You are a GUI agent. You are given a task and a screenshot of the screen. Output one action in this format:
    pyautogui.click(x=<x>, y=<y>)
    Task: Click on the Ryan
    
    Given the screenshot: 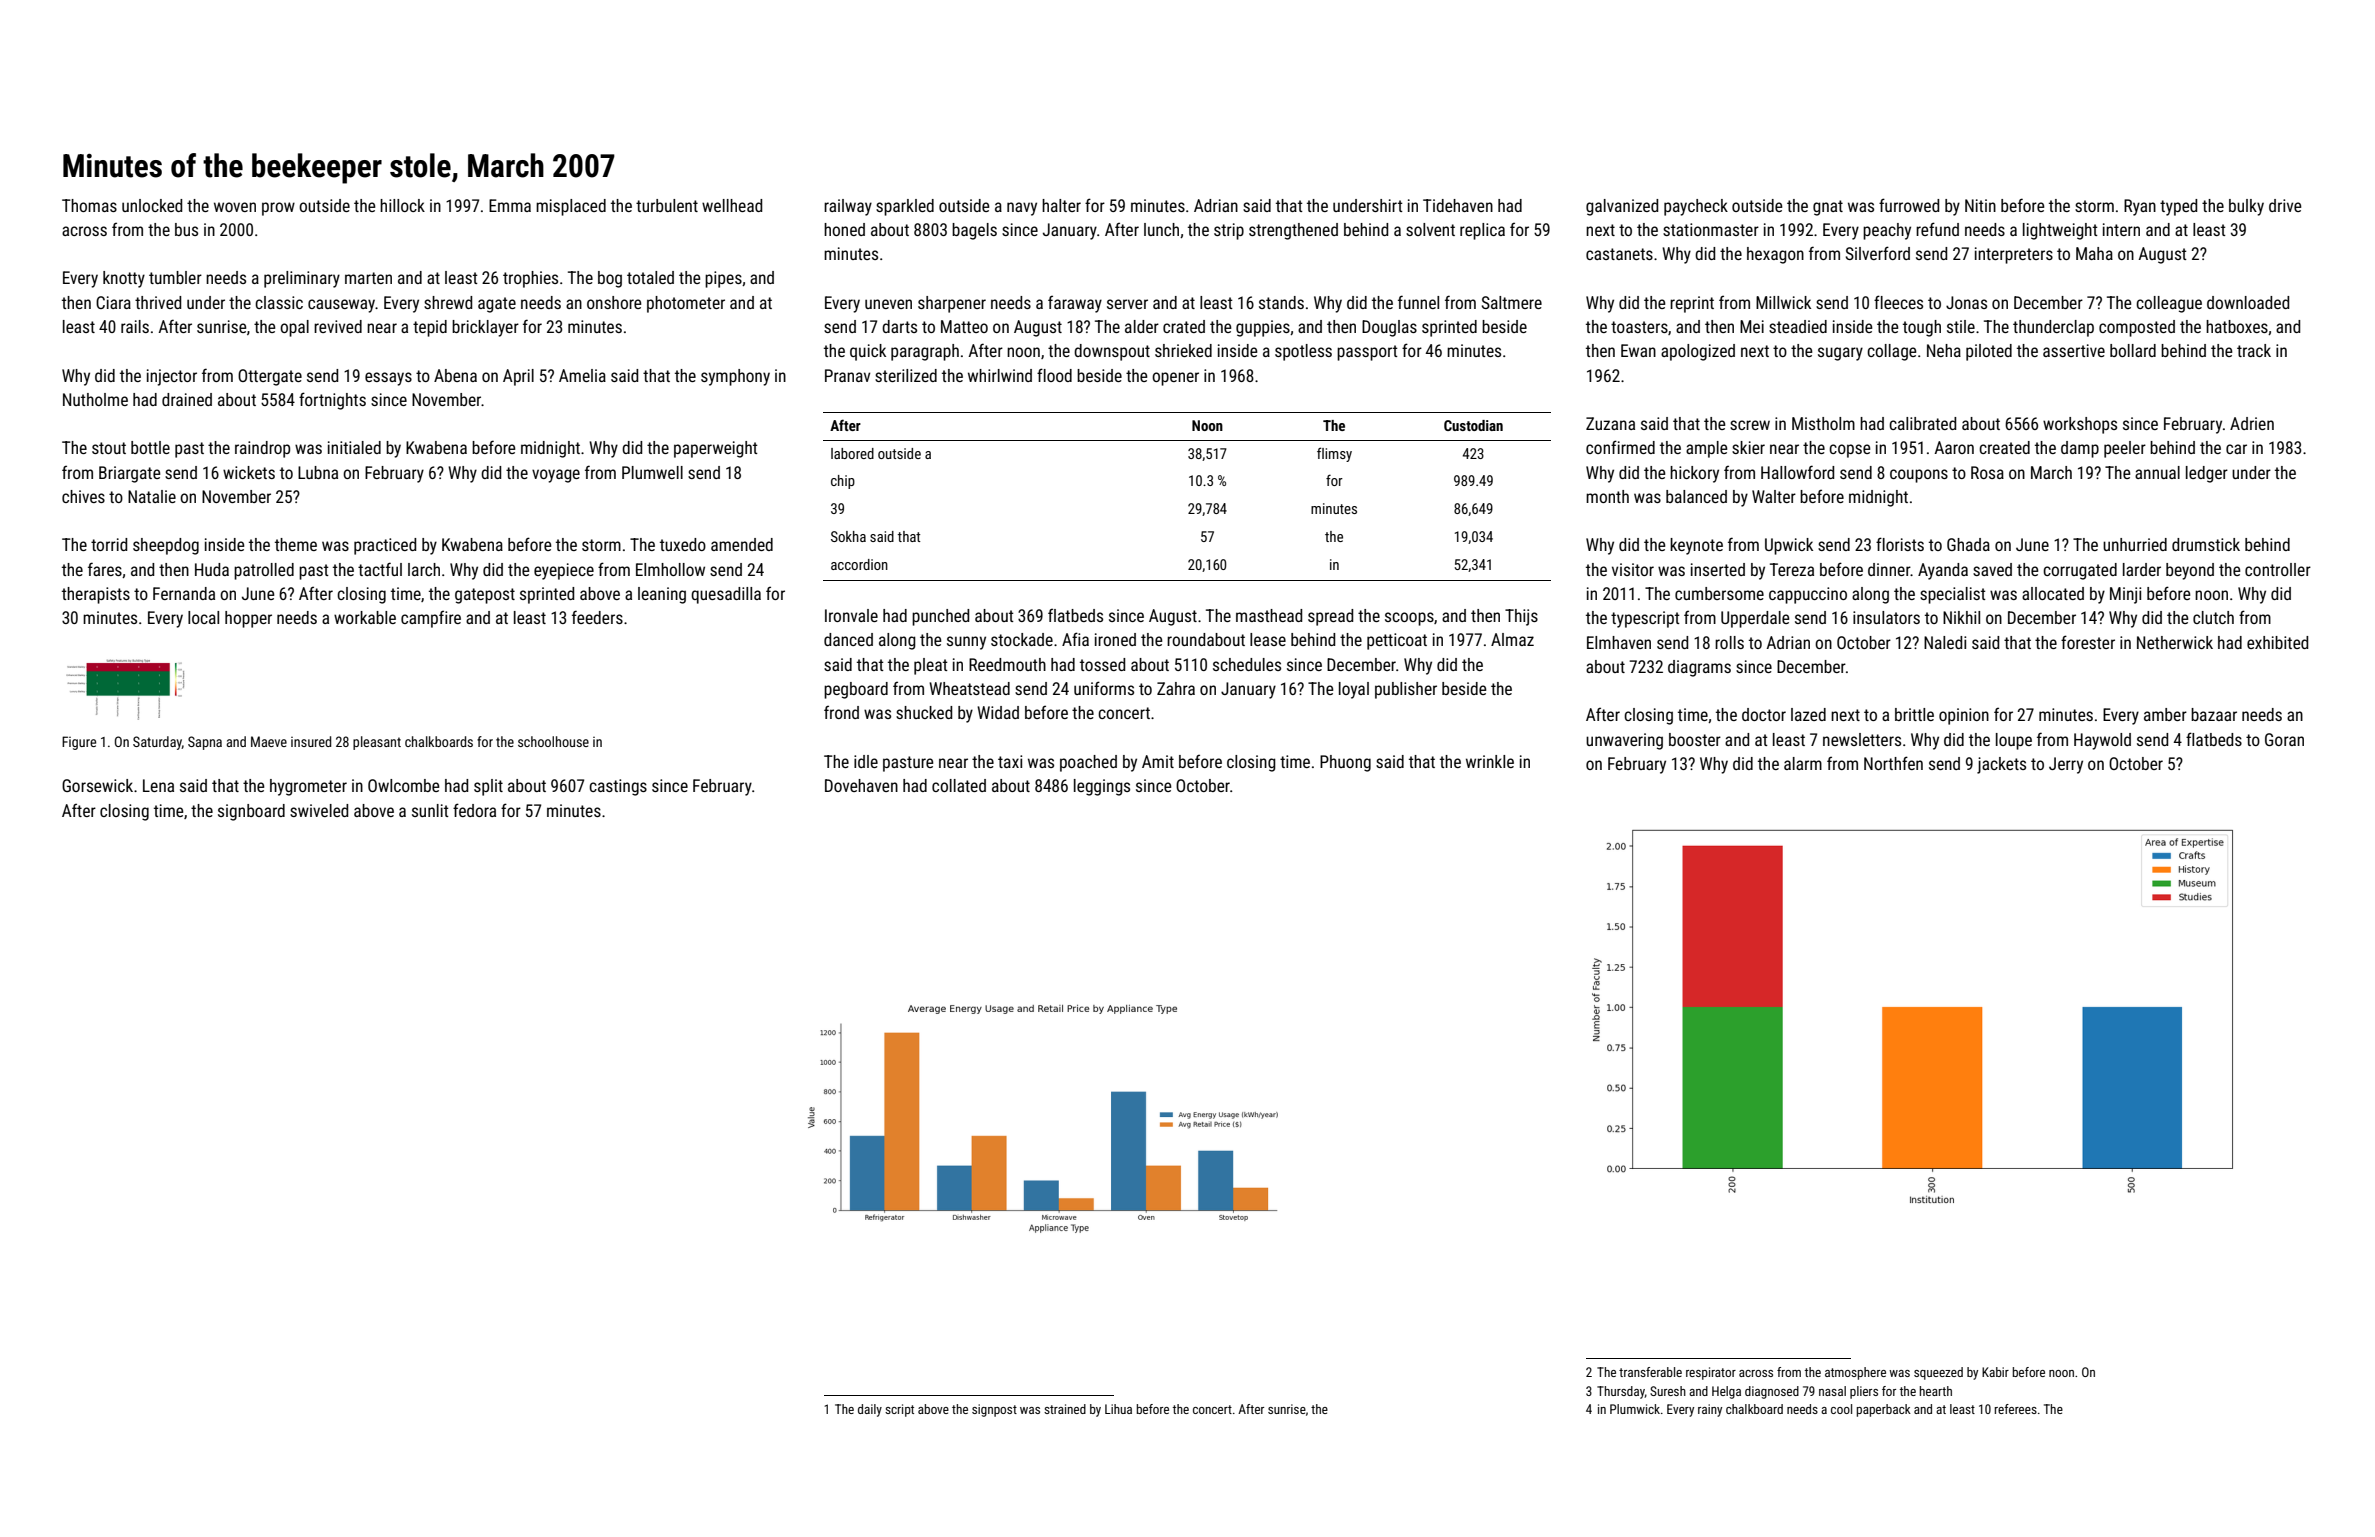 What is the action you would take?
    pyautogui.click(x=2140, y=207)
